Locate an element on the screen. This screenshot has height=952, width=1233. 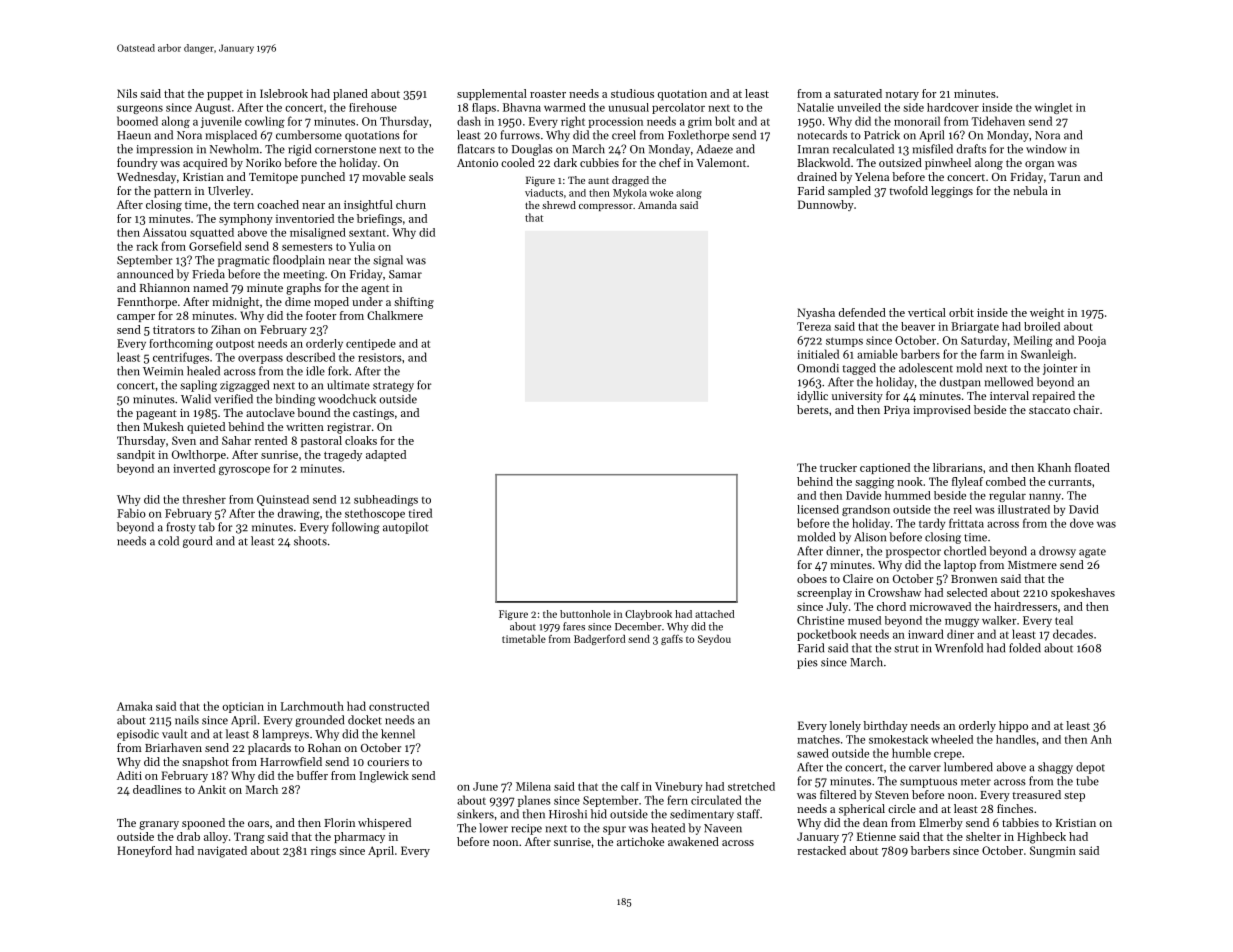
castings is located at coordinates (373, 414).
